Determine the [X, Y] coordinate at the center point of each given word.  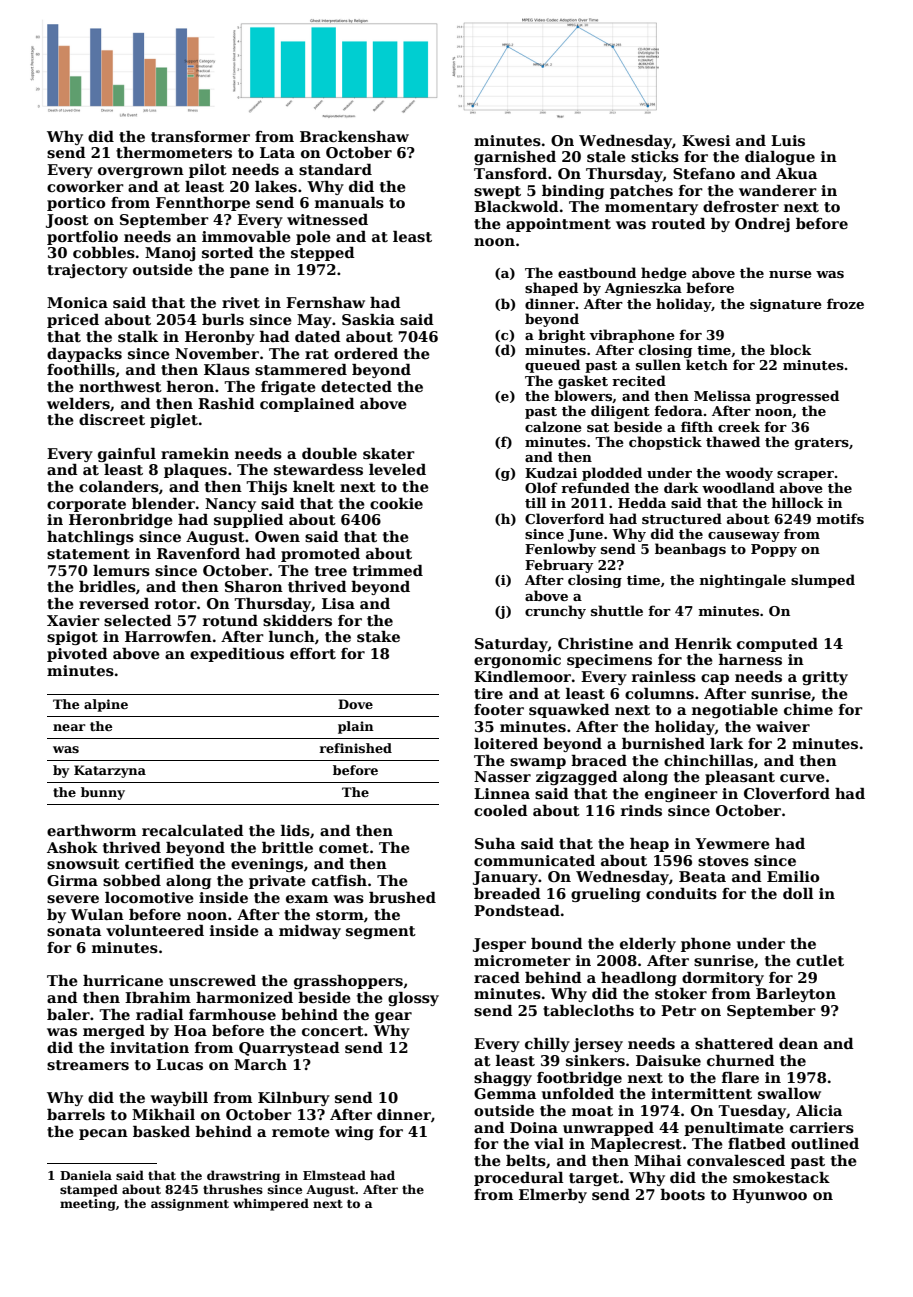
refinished [356, 748]
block [791, 349]
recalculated [193, 830]
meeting [88, 1205]
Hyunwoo [769, 1196]
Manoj [170, 254]
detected [356, 386]
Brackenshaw [354, 136]
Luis [788, 140]
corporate [86, 505]
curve [802, 778]
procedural [519, 1179]
